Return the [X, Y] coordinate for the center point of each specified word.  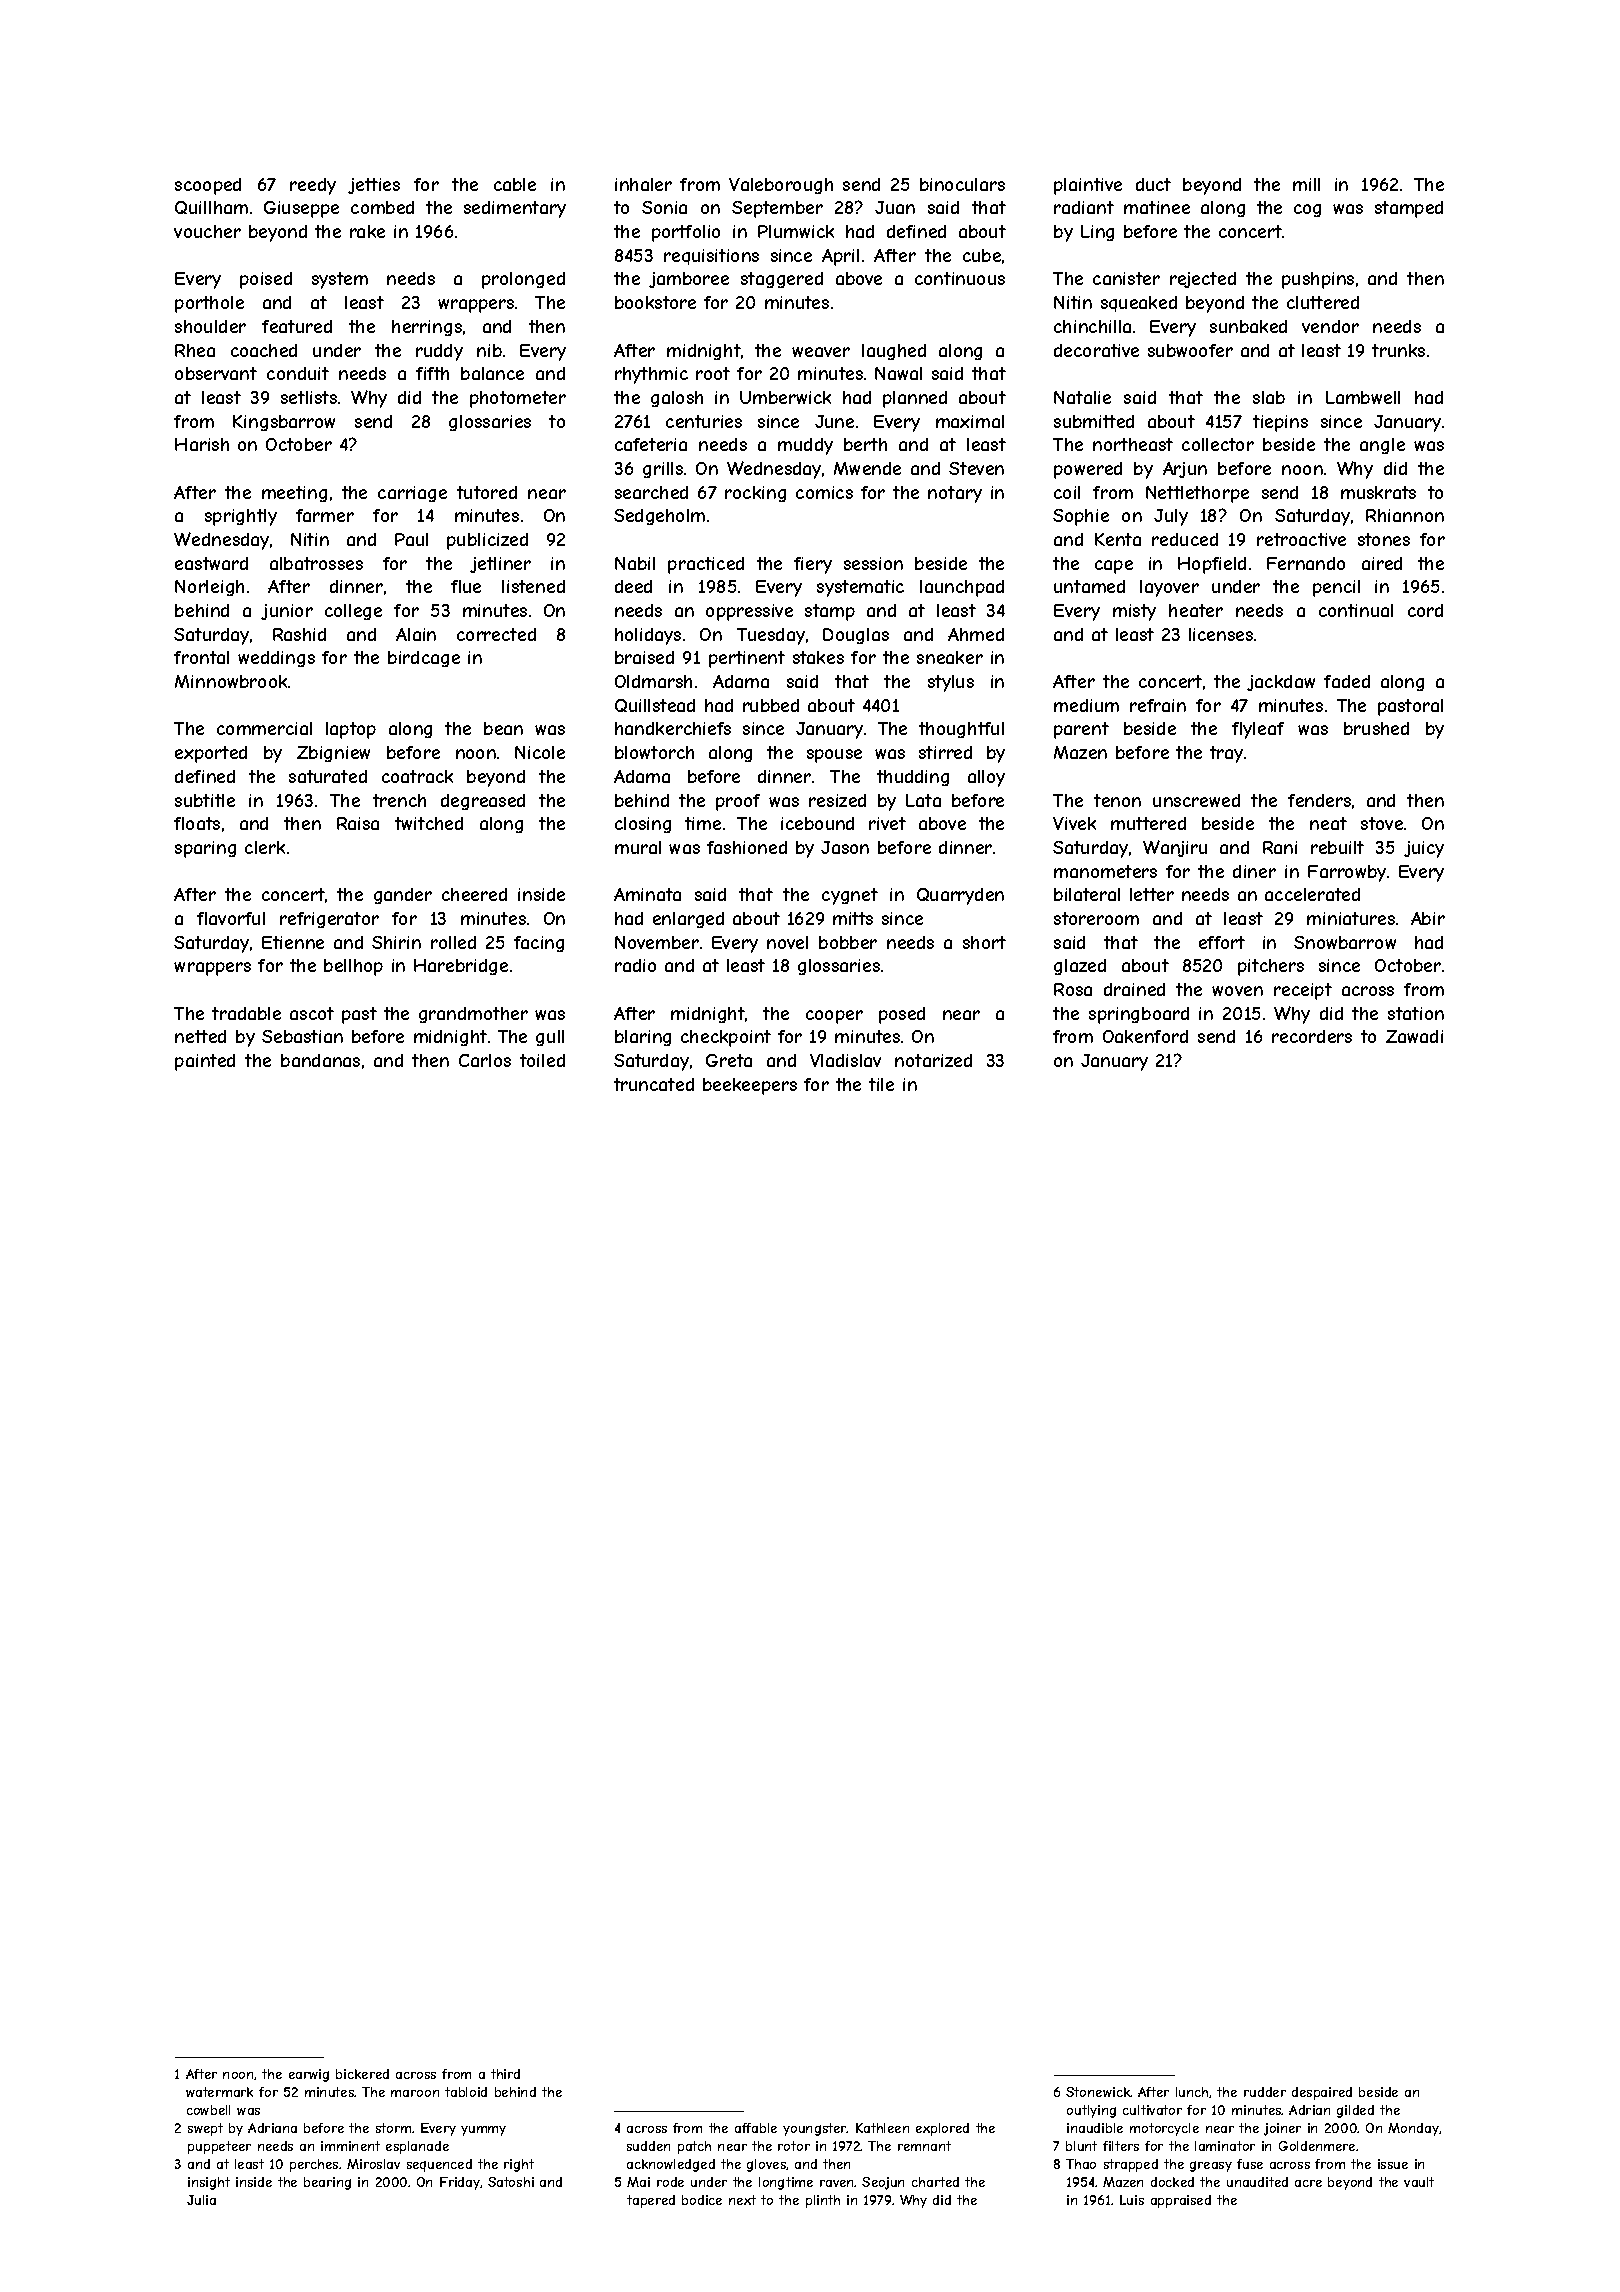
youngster [815, 2129]
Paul [411, 539]
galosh [677, 399]
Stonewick [1098, 2092]
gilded [1355, 2111]
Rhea [195, 350]
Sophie [1081, 517]
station [1416, 1013]
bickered [362, 2074]
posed [902, 1015]
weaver [821, 352]
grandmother [473, 1015]
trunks [1398, 350]
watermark [219, 2092]
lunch [1192, 2092]
